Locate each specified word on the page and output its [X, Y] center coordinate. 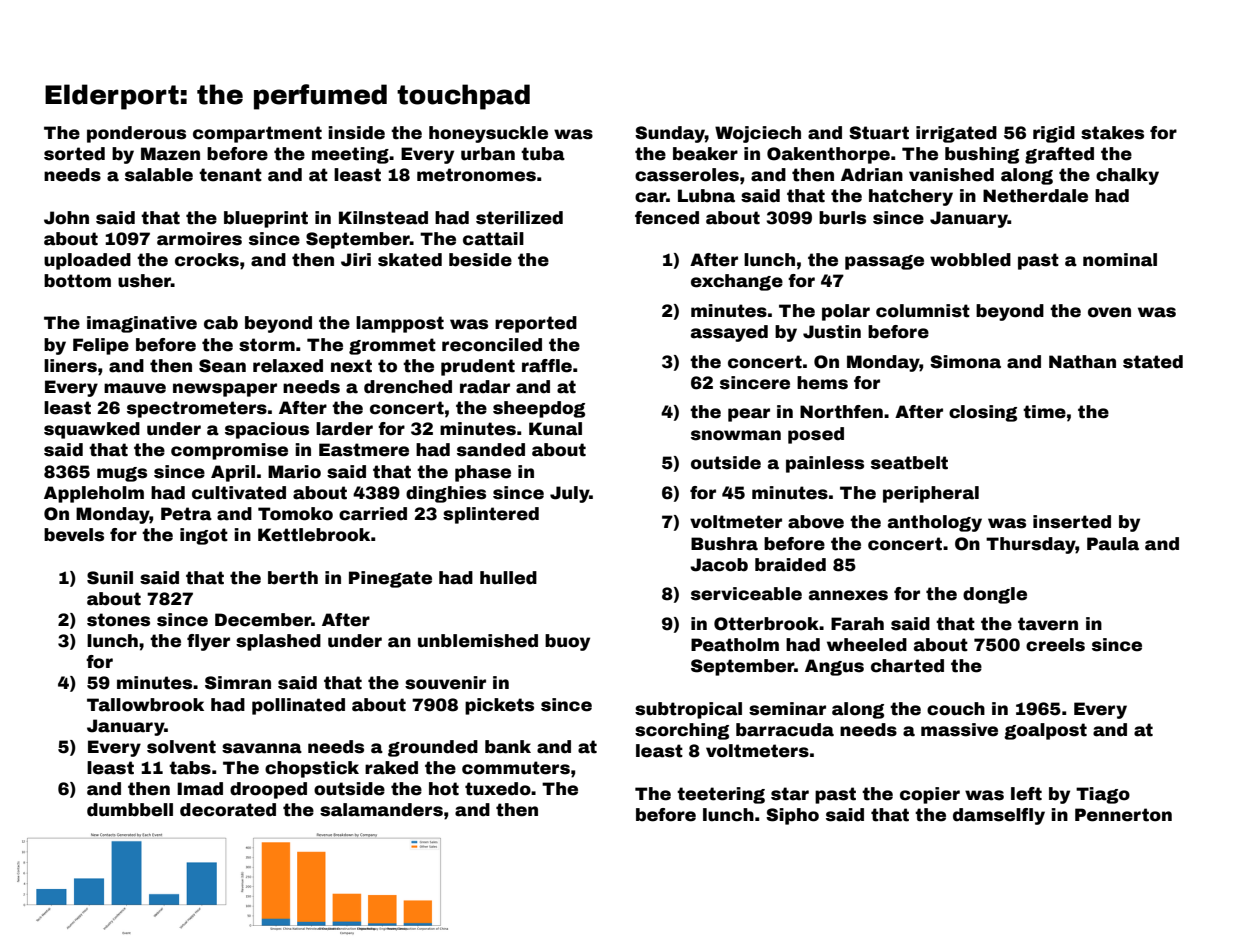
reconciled [492, 345]
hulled [508, 578]
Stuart [879, 133]
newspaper [225, 390]
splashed [278, 642]
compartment [257, 134]
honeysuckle [488, 134]
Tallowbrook [145, 705]
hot [444, 789]
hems [822, 383]
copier [930, 795]
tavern [1048, 624]
